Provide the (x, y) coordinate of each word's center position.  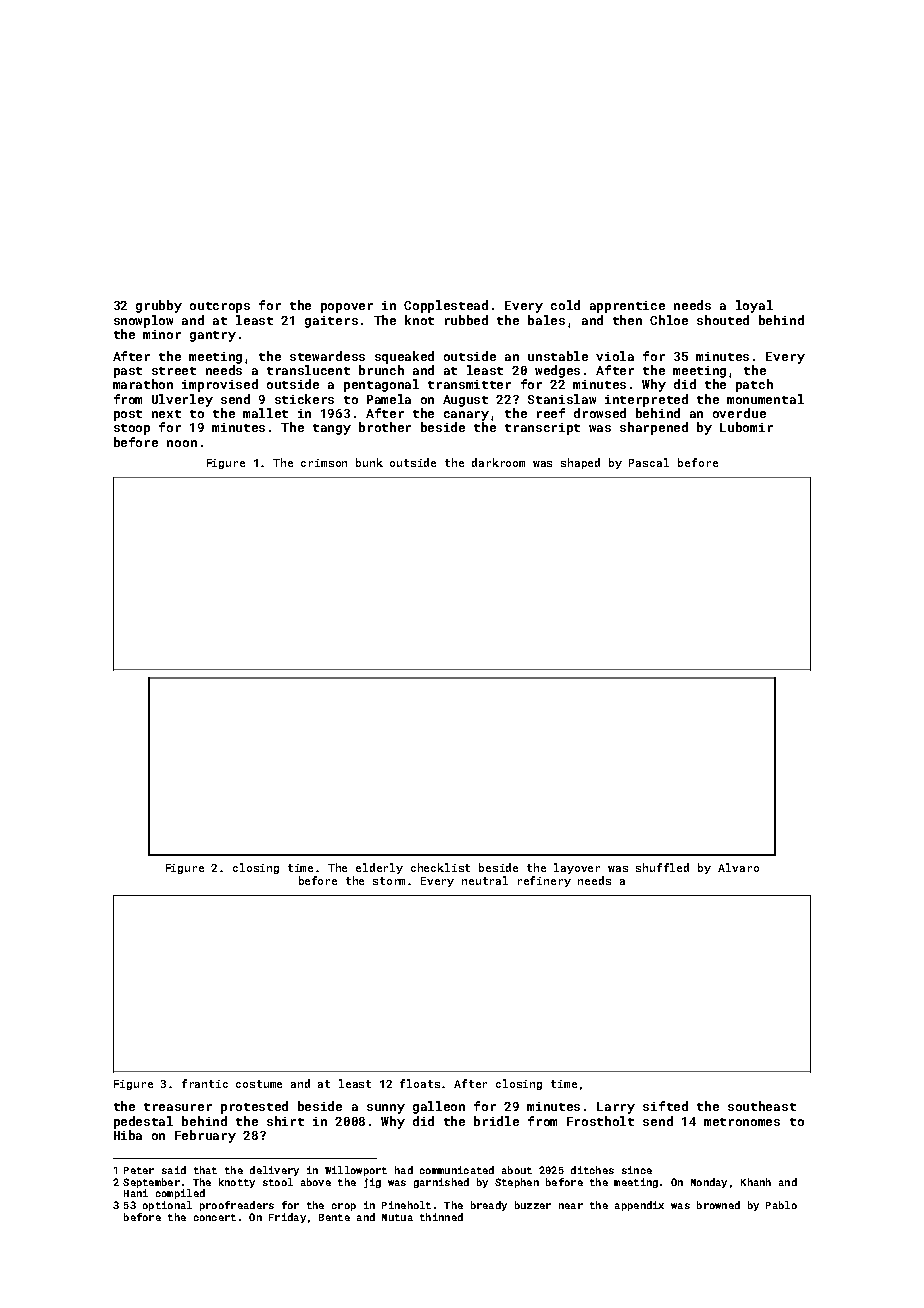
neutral (485, 880)
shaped (580, 463)
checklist (440, 867)
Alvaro (738, 867)
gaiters (331, 322)
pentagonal (381, 385)
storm (389, 881)
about (517, 1170)
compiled (180, 1194)
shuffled (662, 867)
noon (182, 443)
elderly (379, 868)
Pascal (649, 462)
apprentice (627, 307)
